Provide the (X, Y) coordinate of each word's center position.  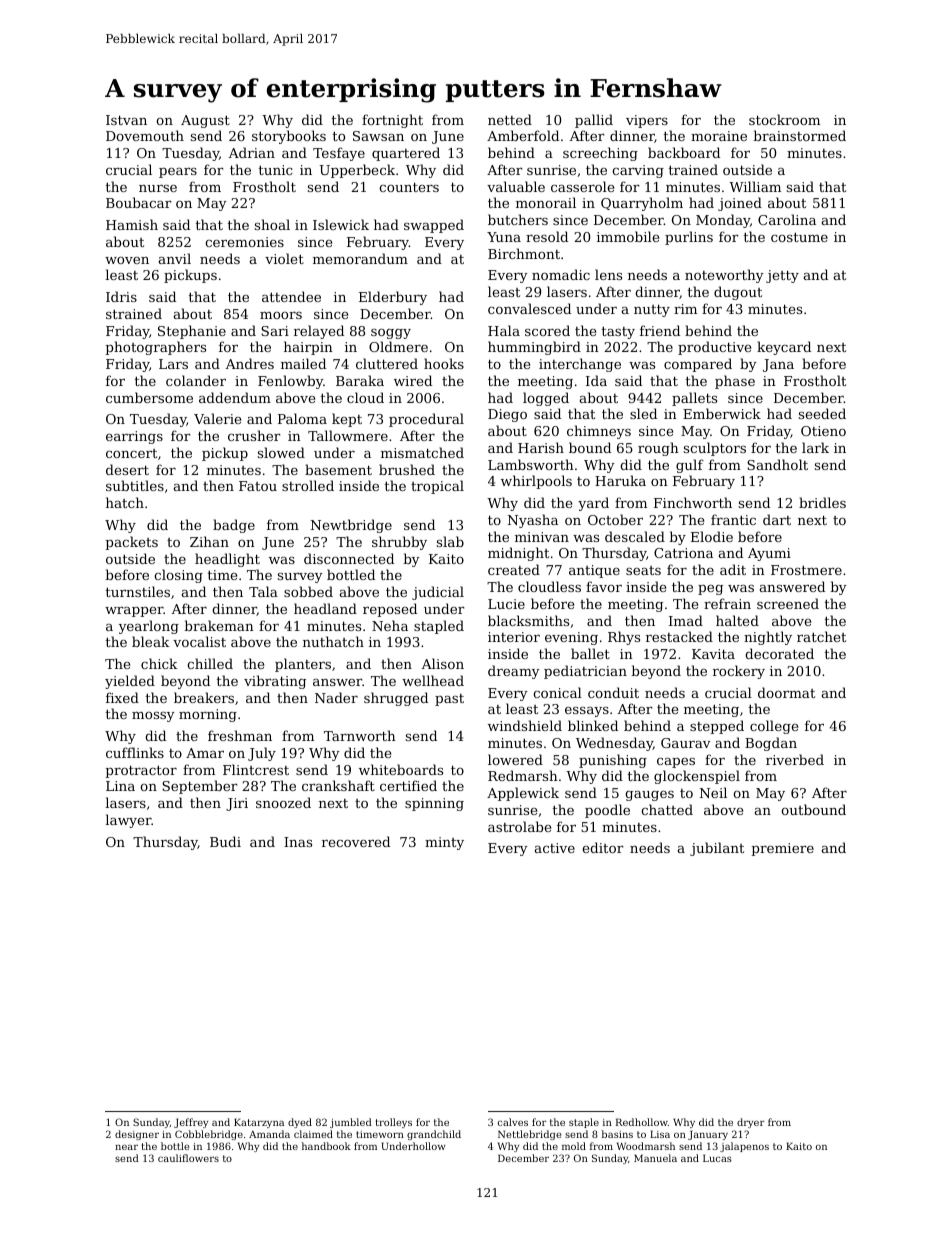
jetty (782, 276)
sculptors (715, 449)
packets (131, 543)
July (262, 754)
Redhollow (642, 1122)
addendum (235, 397)
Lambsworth (531, 464)
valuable (516, 186)
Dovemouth (145, 135)
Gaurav (686, 743)
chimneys (599, 432)
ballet (590, 653)
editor (603, 847)
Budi (225, 841)
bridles (822, 502)
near (126, 1147)
